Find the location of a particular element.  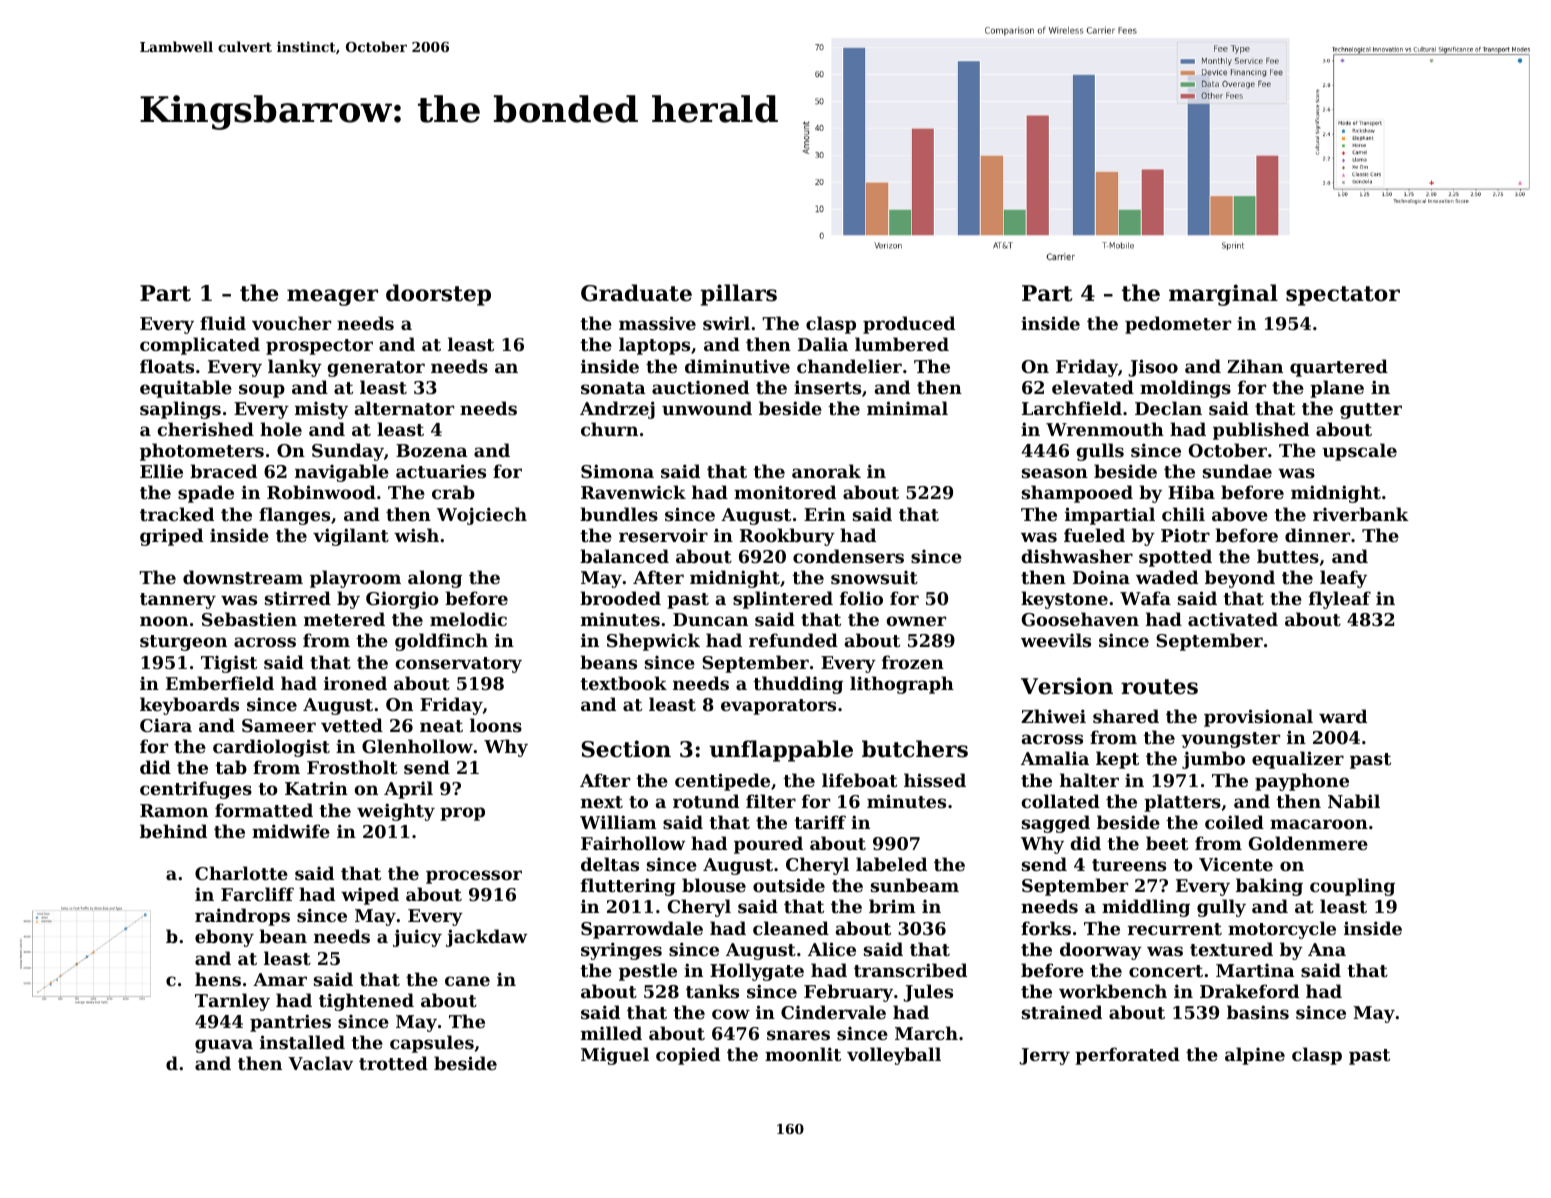

textured is located at coordinates (1231, 949).
